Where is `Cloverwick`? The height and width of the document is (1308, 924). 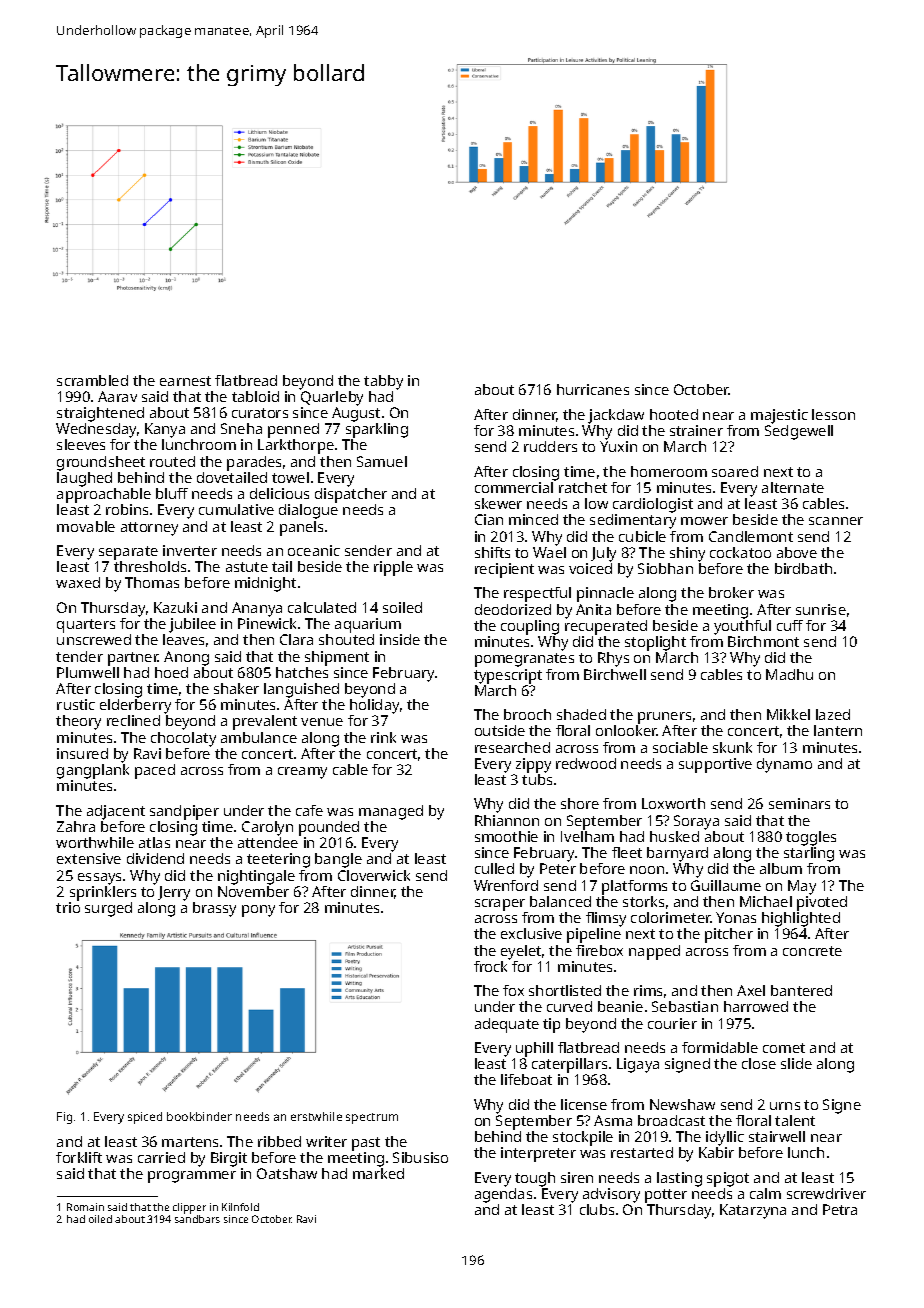 Cloverwick is located at coordinates (374, 875).
